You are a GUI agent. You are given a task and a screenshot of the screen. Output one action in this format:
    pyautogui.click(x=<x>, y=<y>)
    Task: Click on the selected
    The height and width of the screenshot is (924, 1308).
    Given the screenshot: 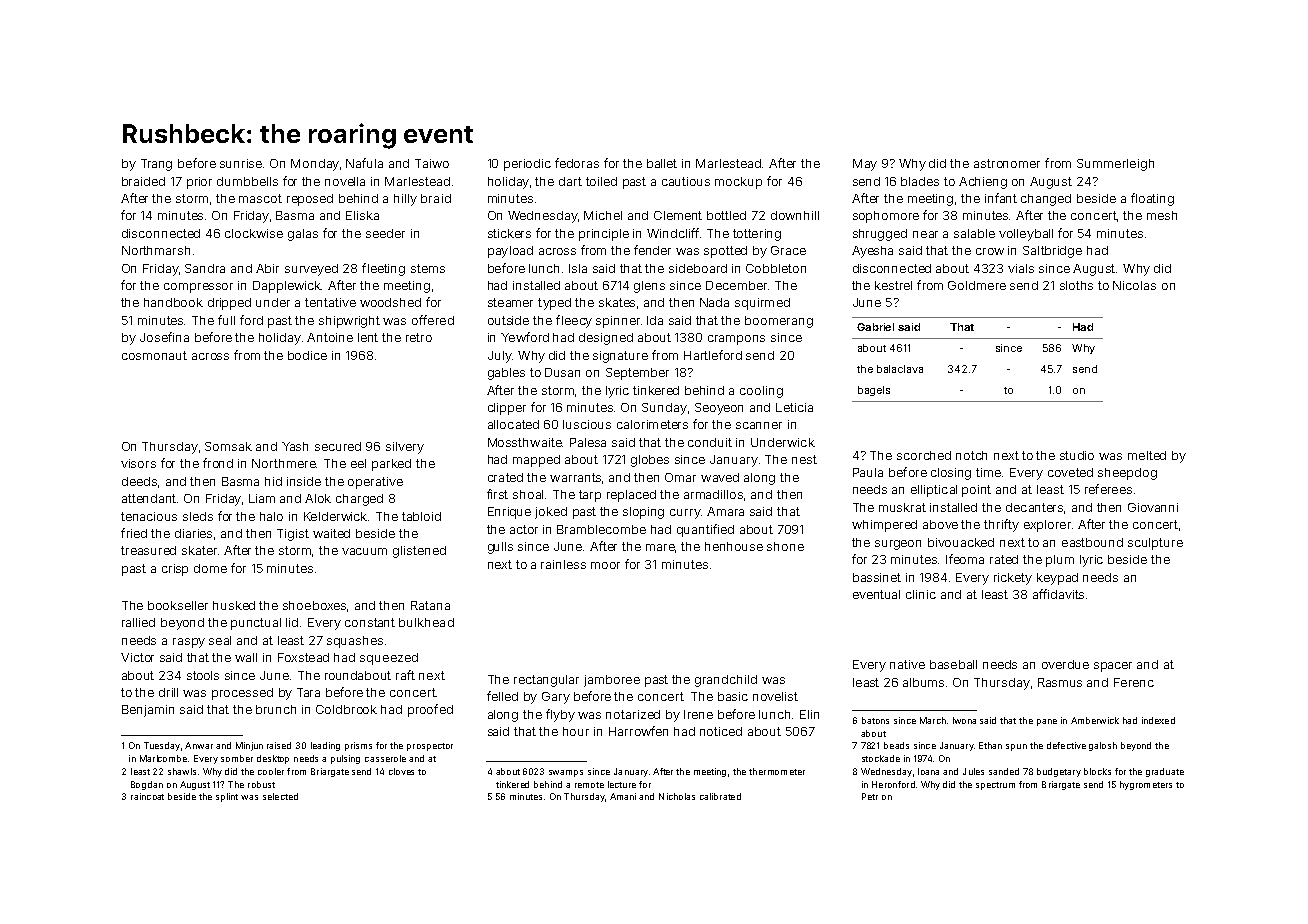 What is the action you would take?
    pyautogui.click(x=280, y=796)
